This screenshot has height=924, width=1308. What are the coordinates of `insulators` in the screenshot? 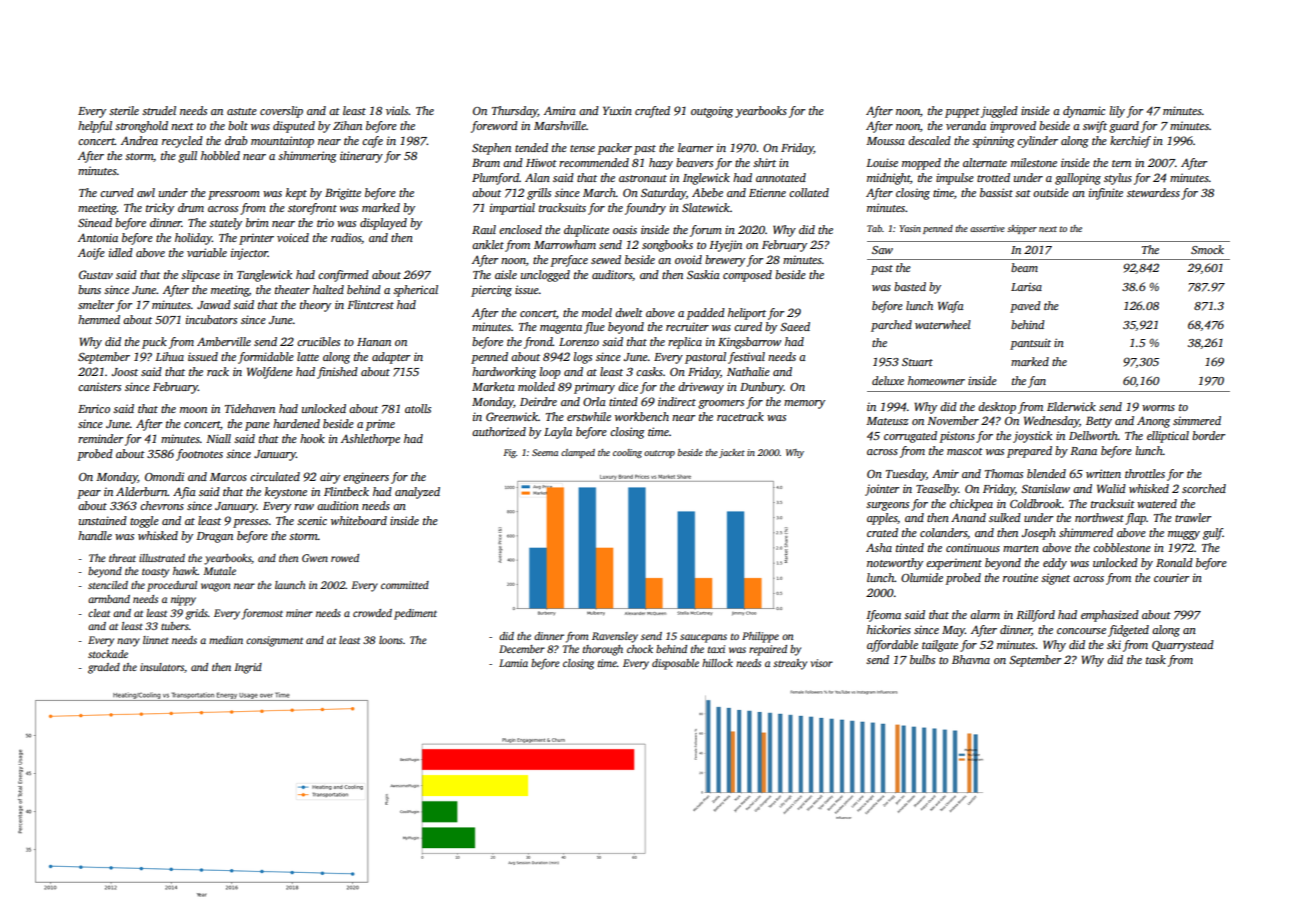 It's located at (162, 667).
